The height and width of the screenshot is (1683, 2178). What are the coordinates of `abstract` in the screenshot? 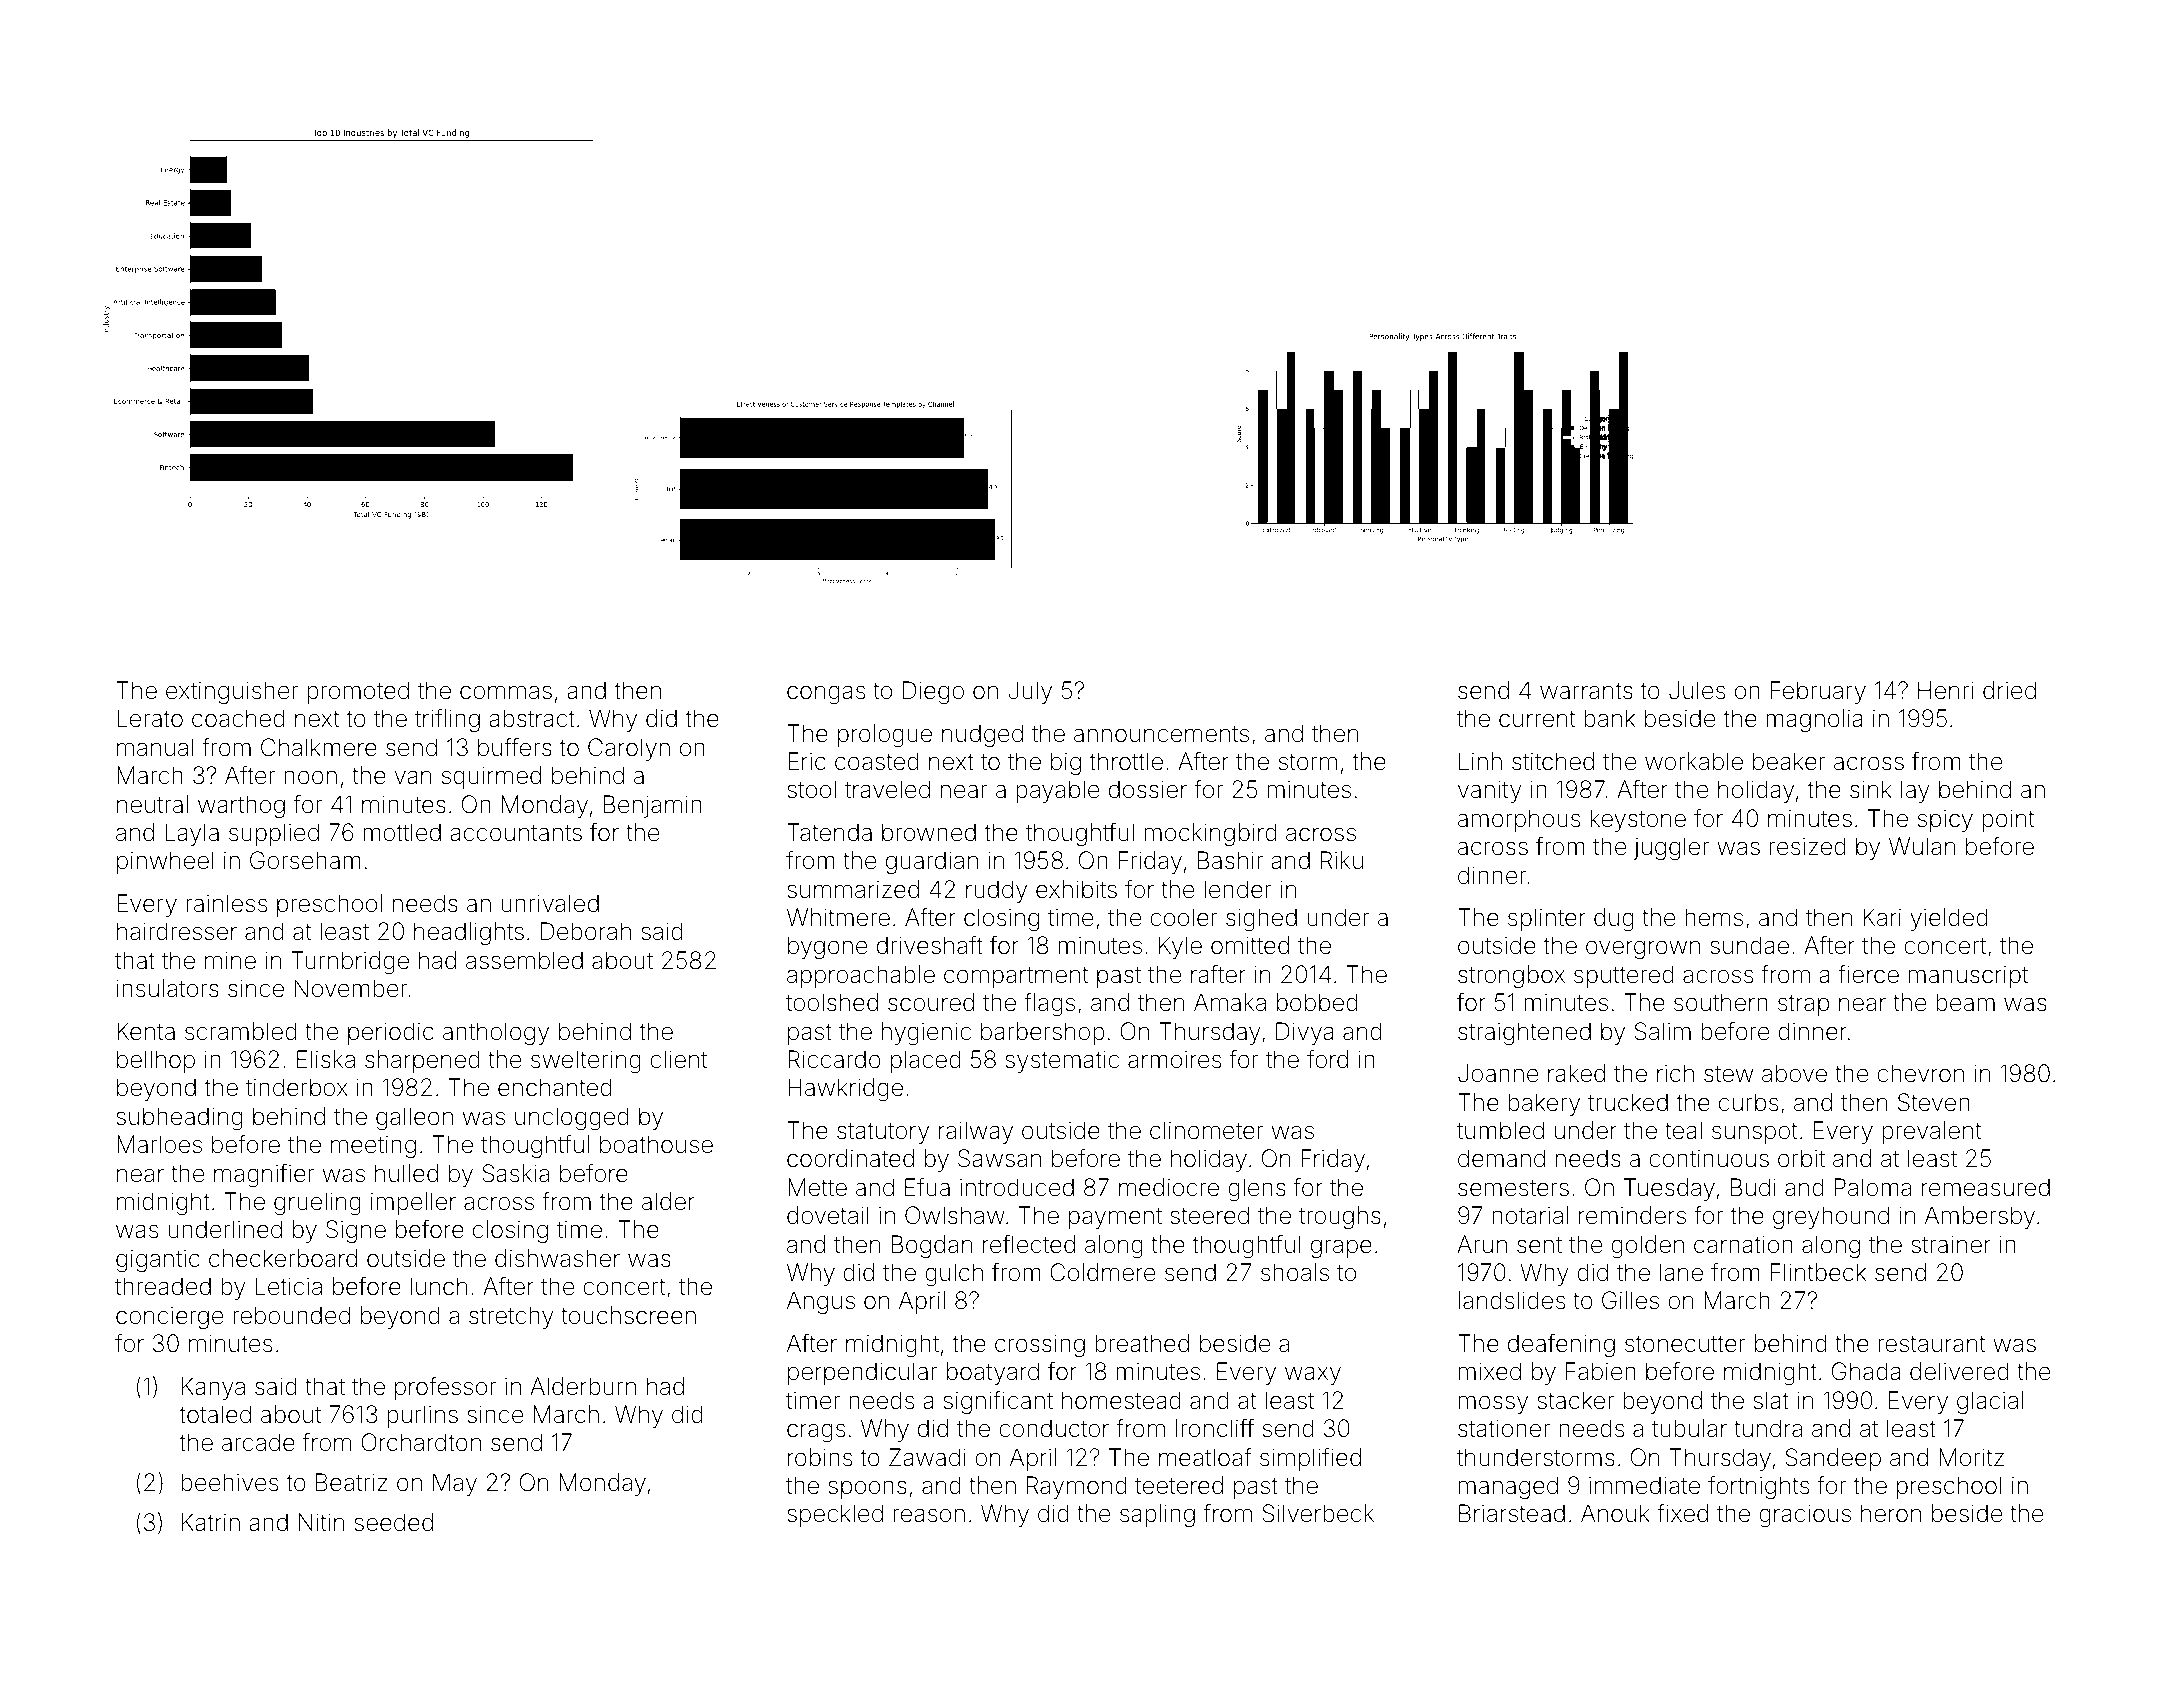 It's located at (532, 718).
